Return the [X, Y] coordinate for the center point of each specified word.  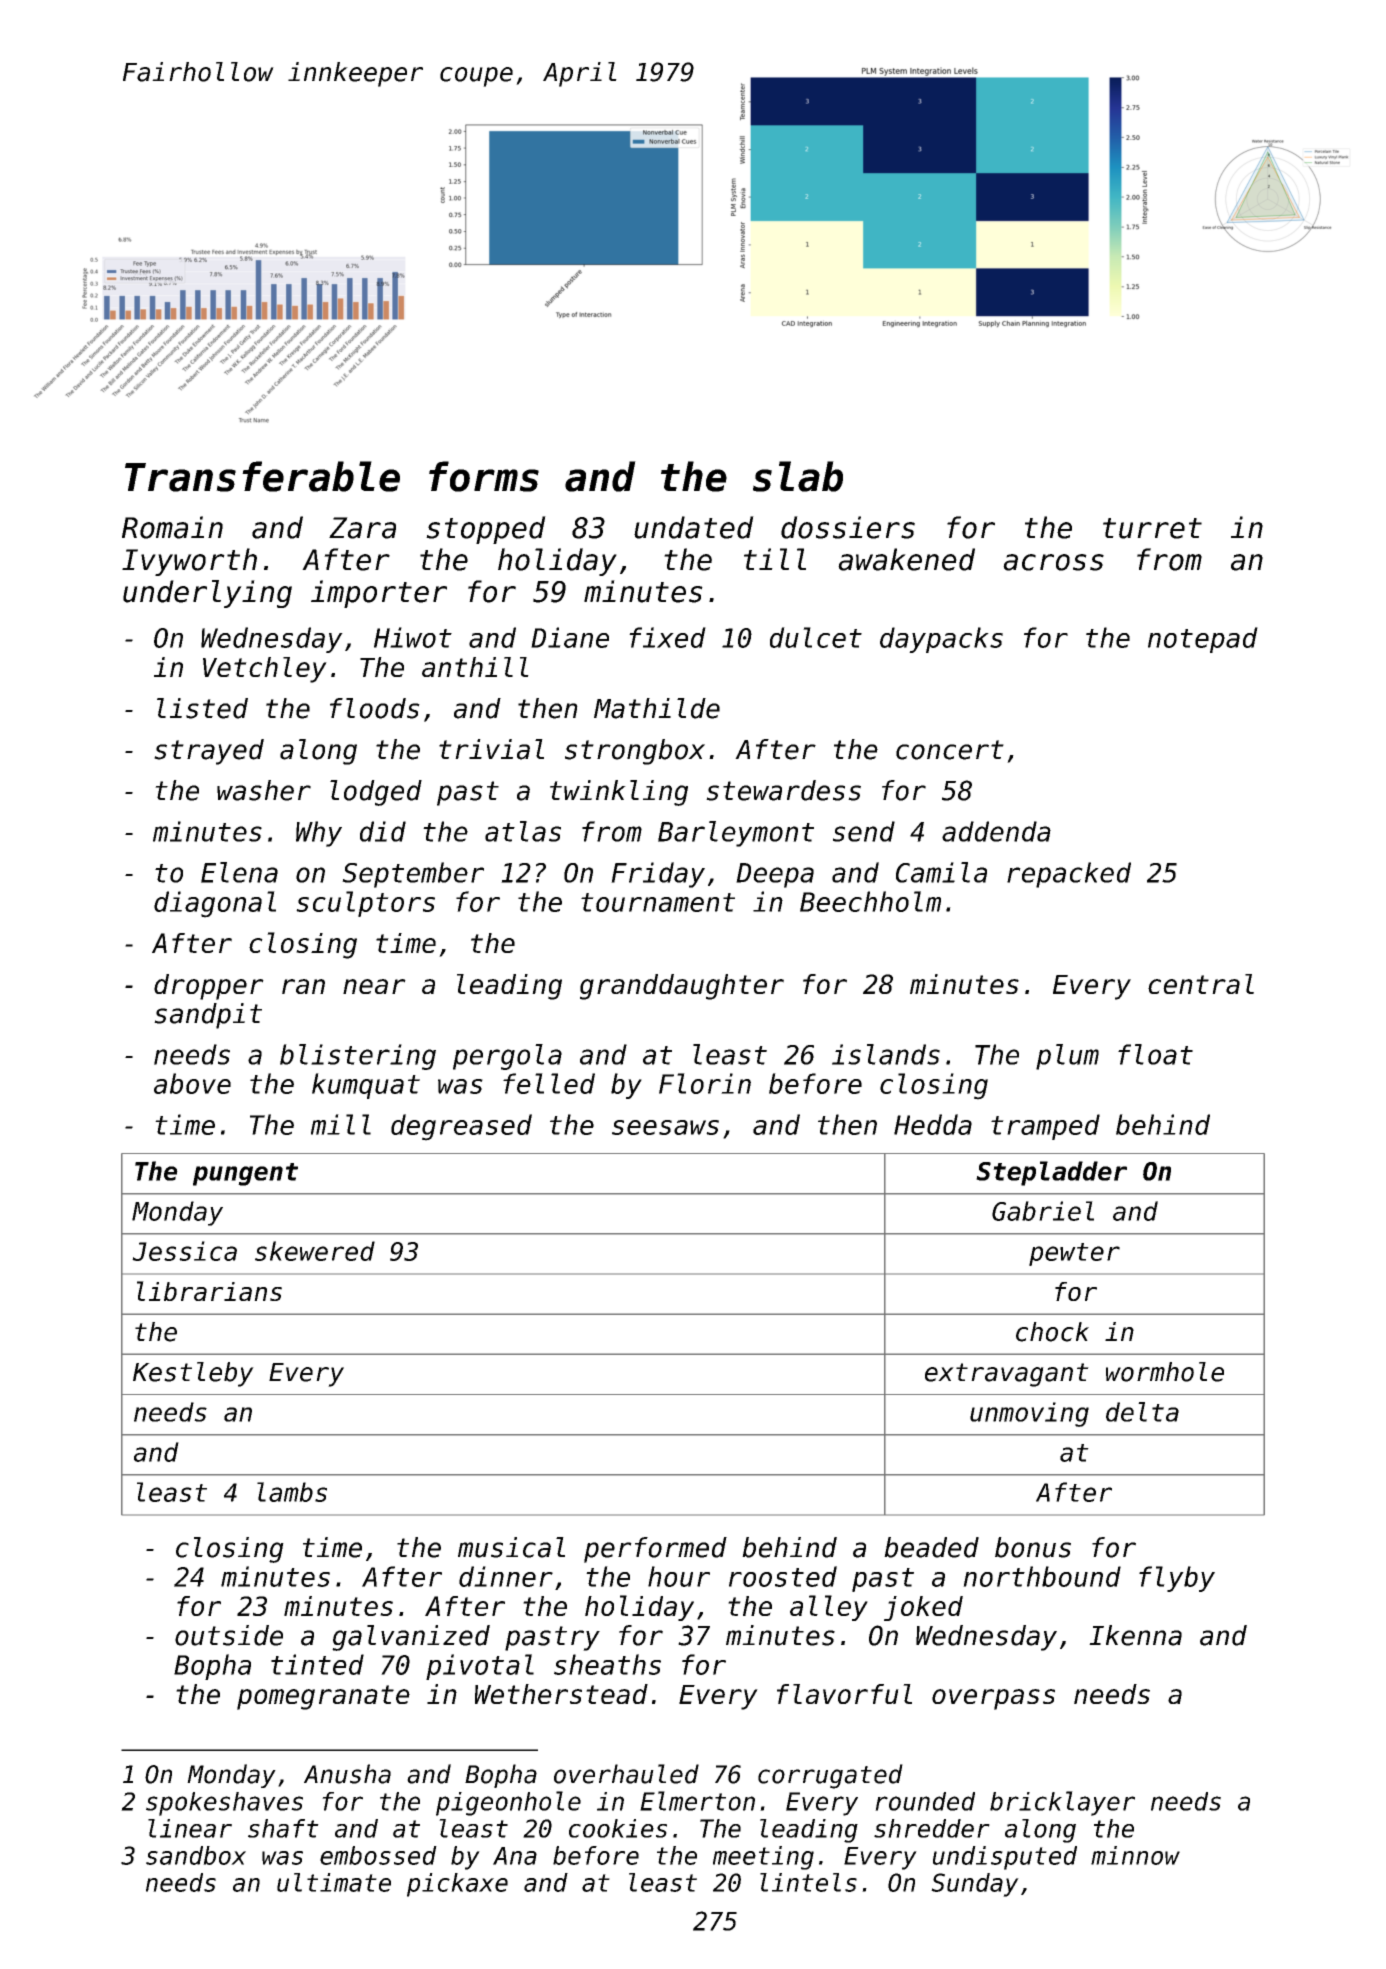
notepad [1203, 640]
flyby [1177, 1579]
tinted [317, 1664]
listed [202, 708]
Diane [570, 637]
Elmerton [697, 1801]
